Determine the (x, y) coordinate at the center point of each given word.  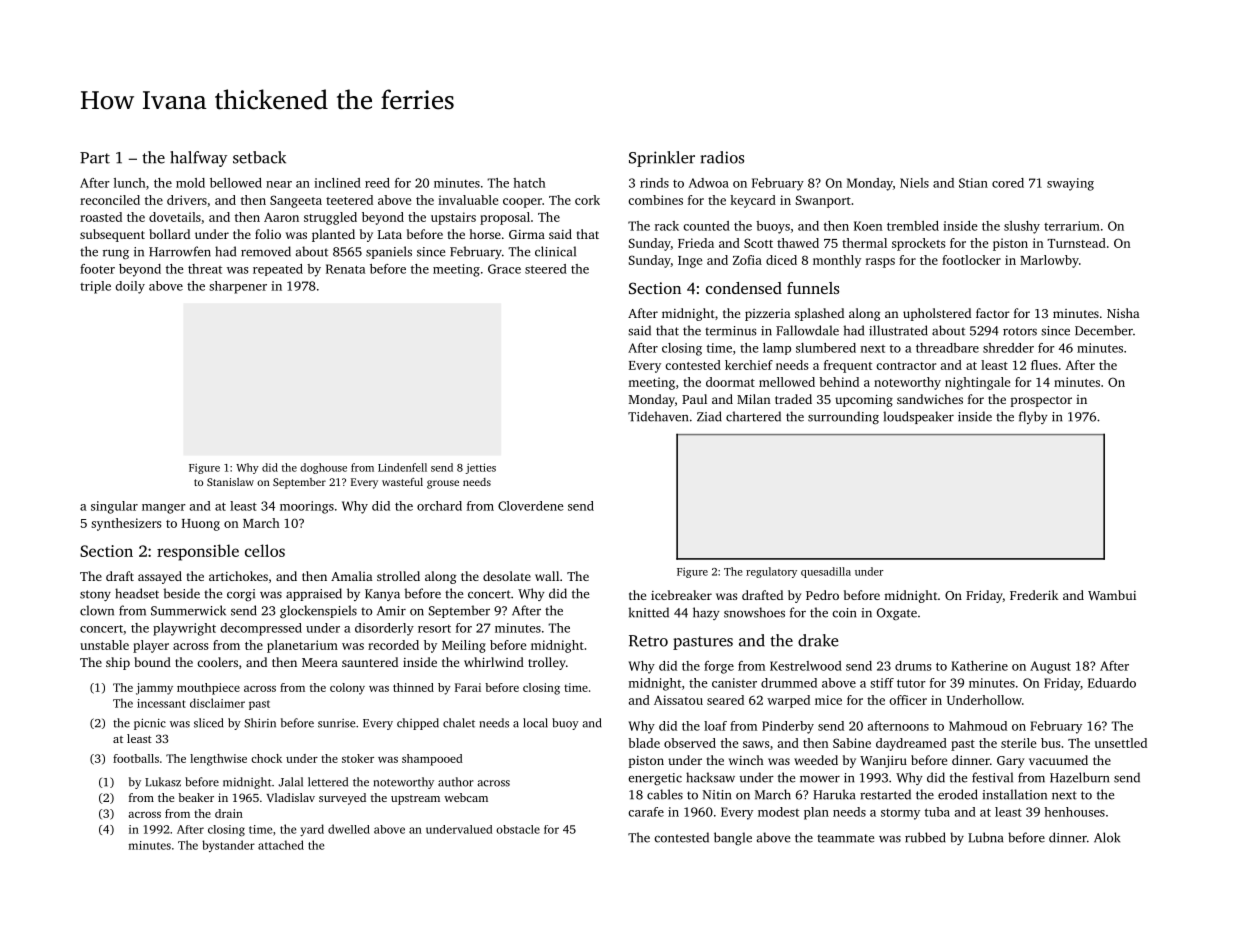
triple (95, 287)
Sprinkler (662, 159)
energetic (655, 779)
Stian (973, 183)
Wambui (1112, 595)
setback (259, 157)
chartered (753, 416)
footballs (136, 758)
